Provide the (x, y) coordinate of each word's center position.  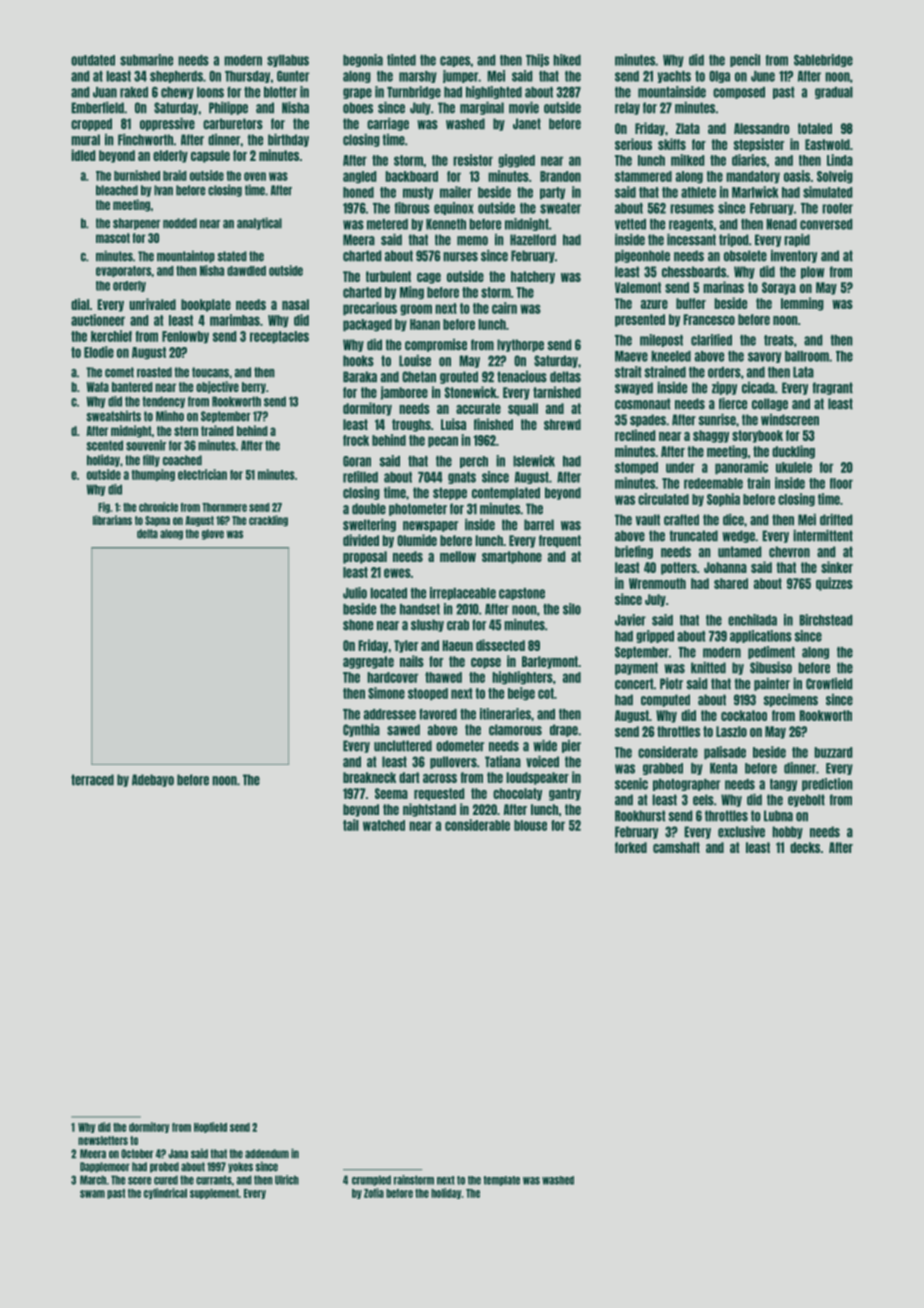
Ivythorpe (520, 345)
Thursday (247, 77)
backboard (411, 176)
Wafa (98, 387)
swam (92, 1194)
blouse (530, 825)
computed (665, 700)
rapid (797, 240)
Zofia (374, 1193)
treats (779, 340)
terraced (92, 780)
